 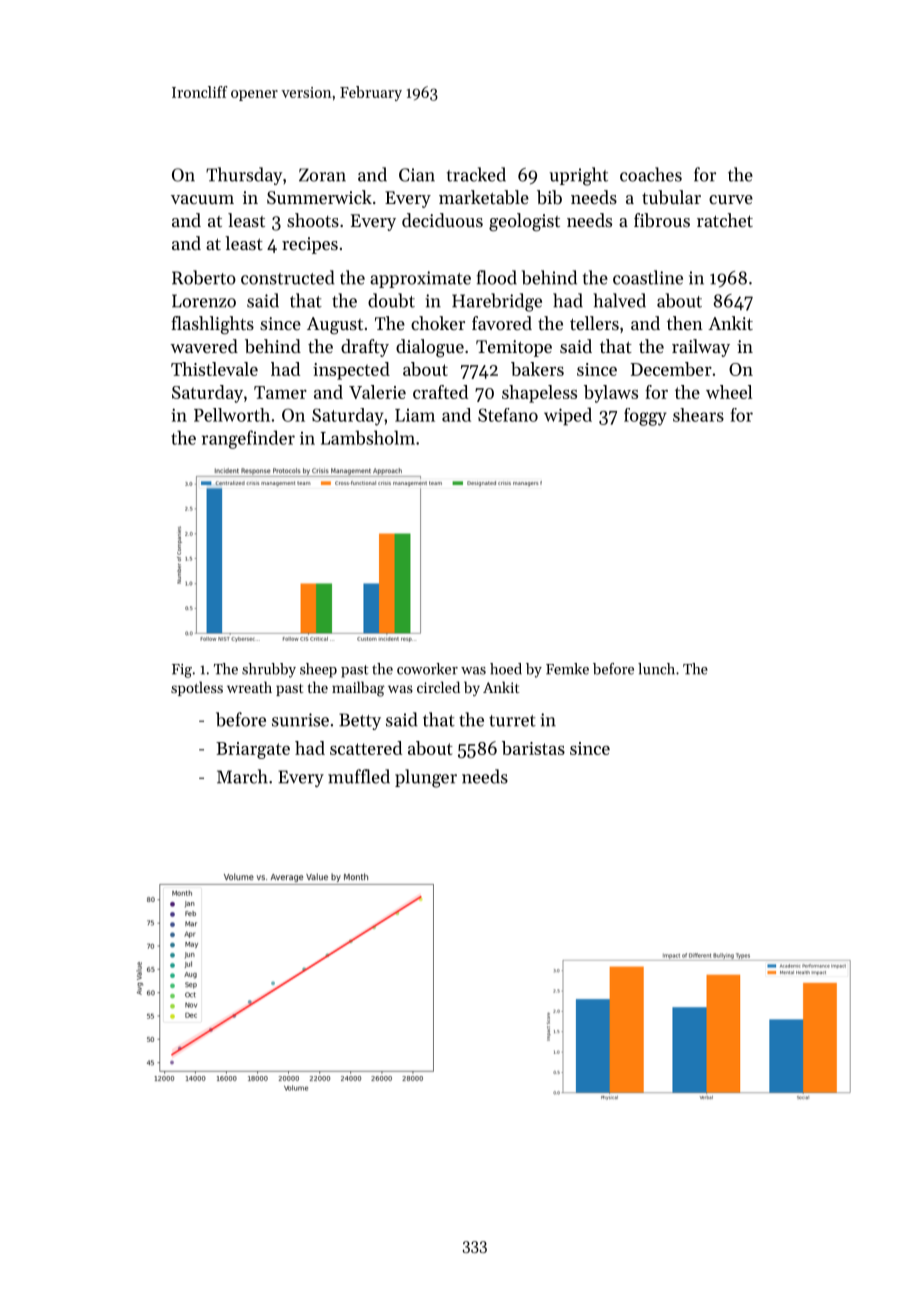 What do you see at coordinates (662, 220) in the screenshot?
I see `fibrous` at bounding box center [662, 220].
